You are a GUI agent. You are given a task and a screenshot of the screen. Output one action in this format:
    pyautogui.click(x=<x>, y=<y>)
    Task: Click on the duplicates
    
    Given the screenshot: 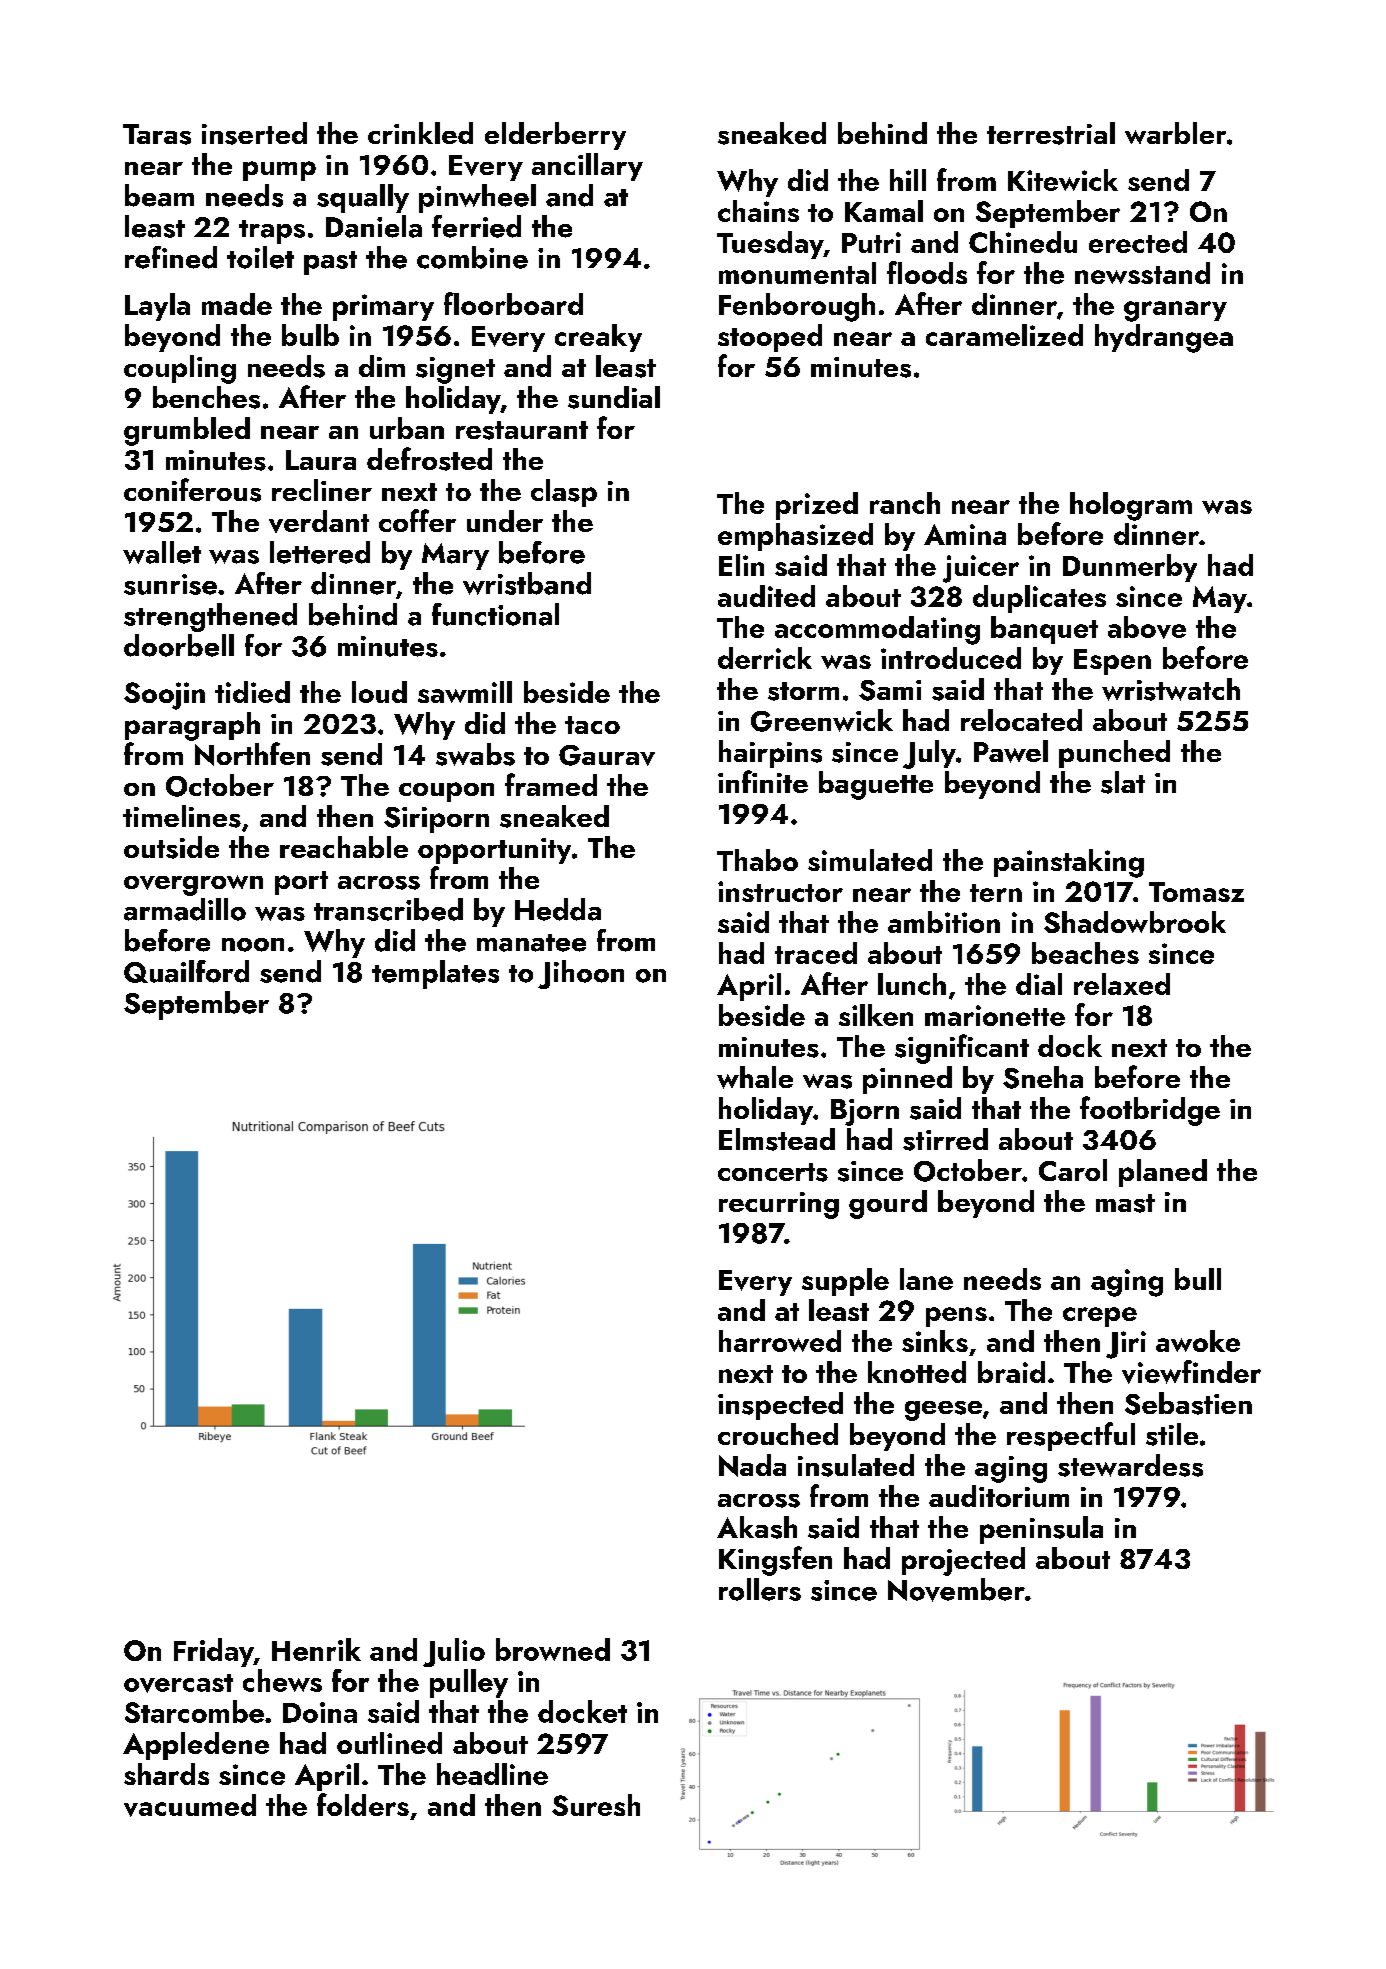 What is the action you would take?
    pyautogui.click(x=1039, y=599)
